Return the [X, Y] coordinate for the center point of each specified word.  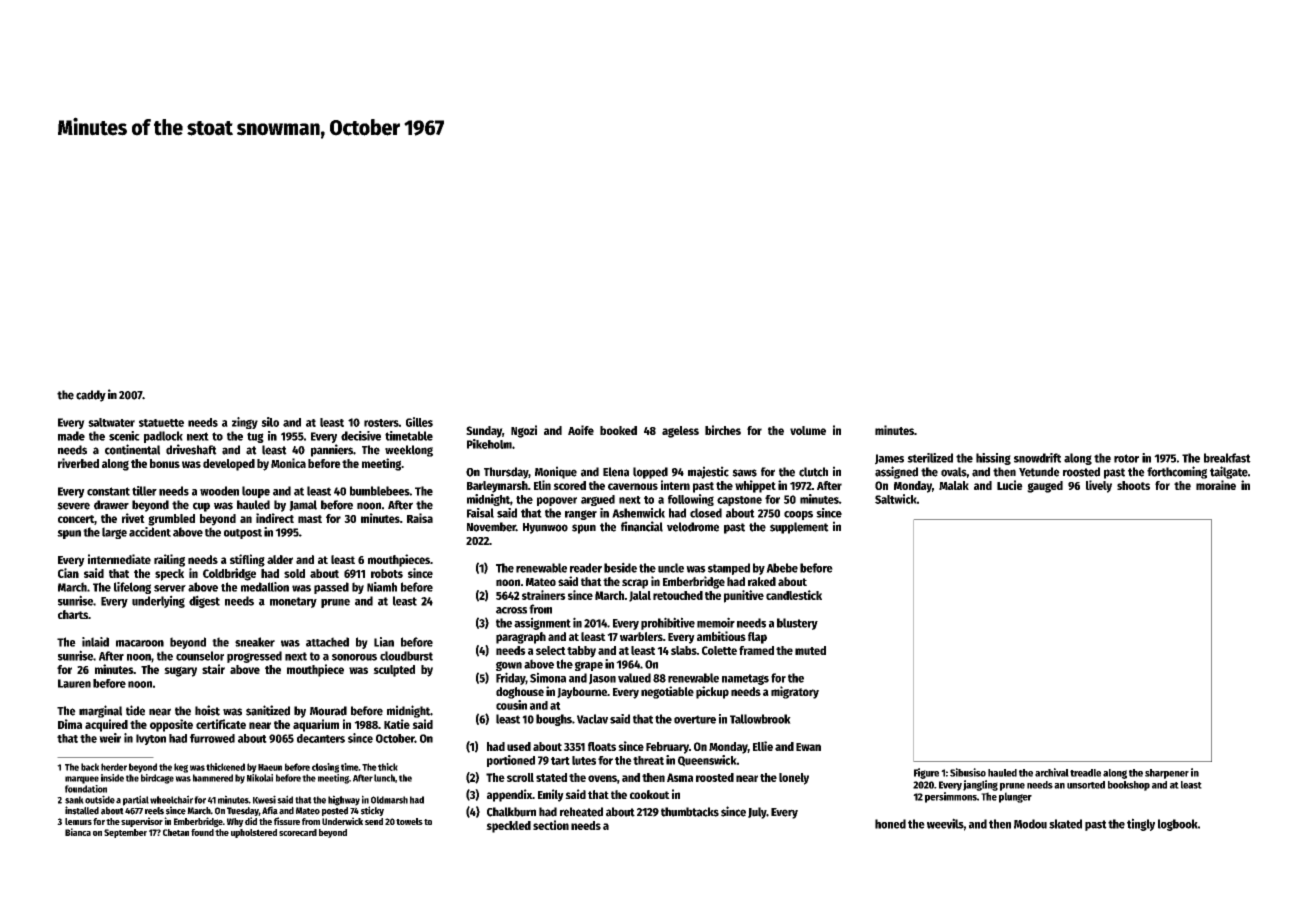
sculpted [394, 671]
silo [270, 422]
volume [808, 430]
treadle [1085, 773]
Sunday [484, 432]
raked [762, 581]
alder [280, 559]
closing [325, 768]
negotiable [667, 692]
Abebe [782, 568]
